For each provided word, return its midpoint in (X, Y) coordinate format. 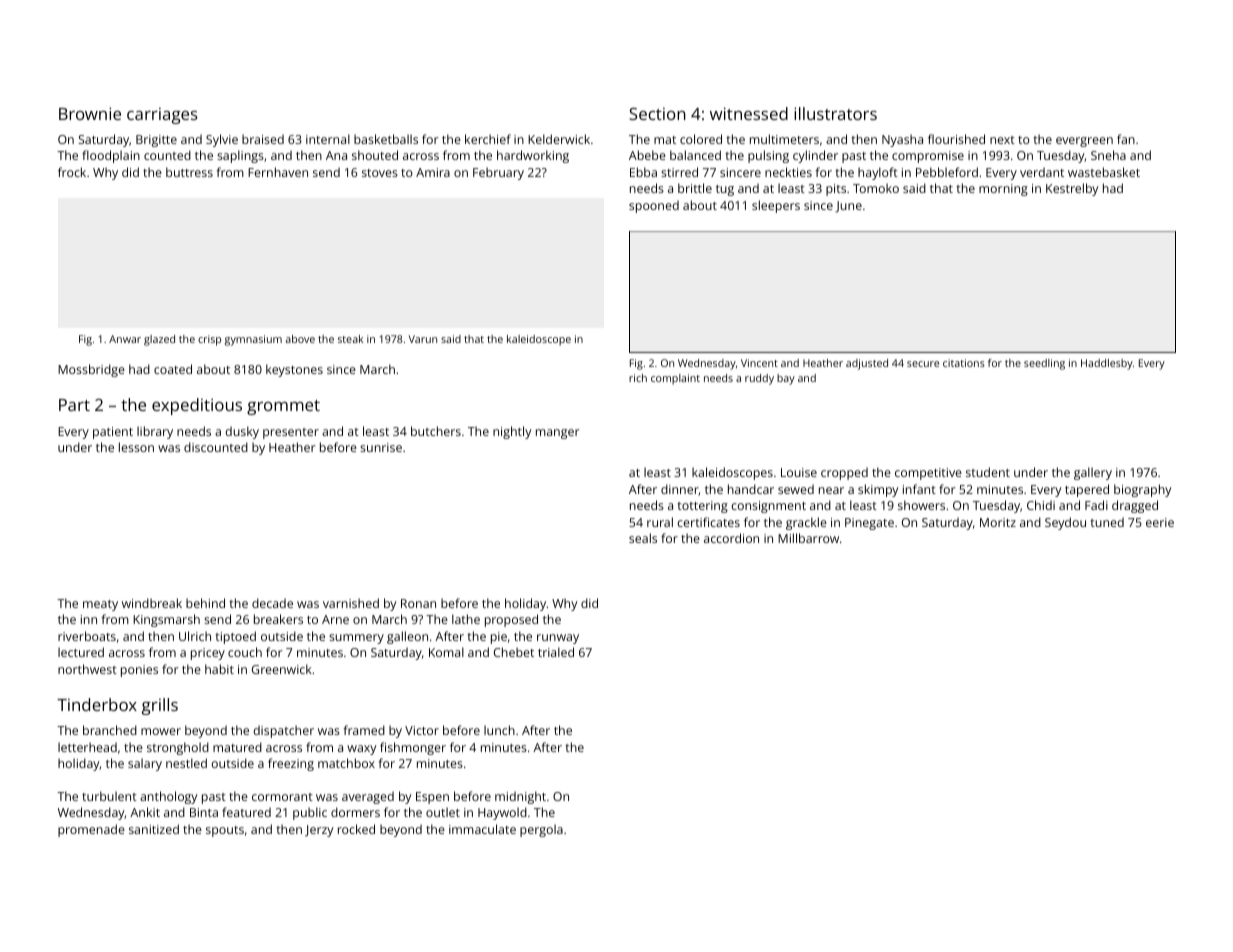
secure (923, 364)
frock (72, 172)
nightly (512, 432)
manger (557, 434)
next (1002, 140)
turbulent (109, 796)
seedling (1044, 364)
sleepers (776, 206)
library (155, 432)
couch (245, 652)
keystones (294, 370)
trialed (556, 652)
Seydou (1065, 523)
